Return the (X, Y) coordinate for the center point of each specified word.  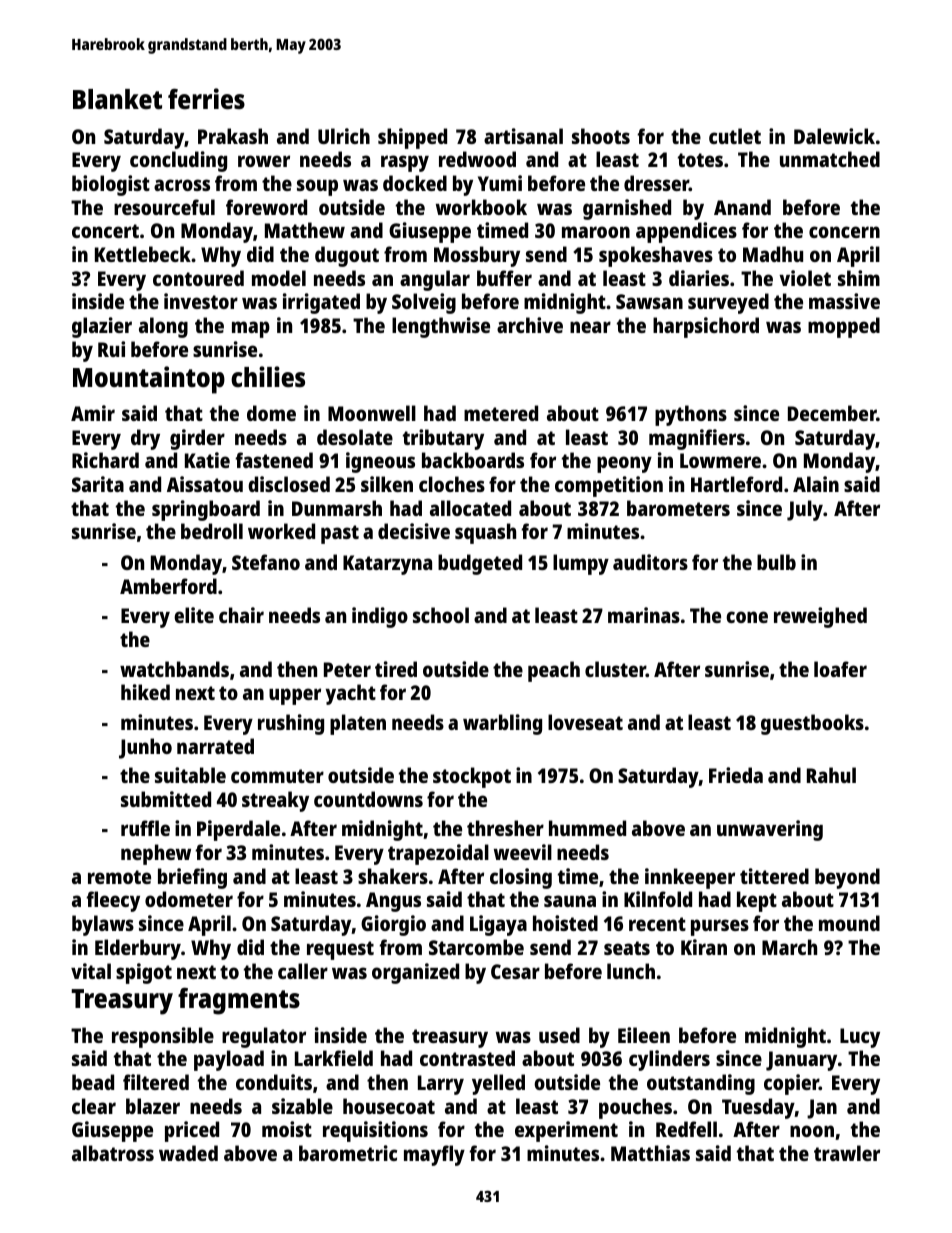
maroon (596, 232)
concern (844, 232)
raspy (405, 163)
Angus (393, 902)
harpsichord (706, 327)
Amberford (168, 586)
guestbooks (812, 724)
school (441, 615)
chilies (268, 377)
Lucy (860, 1038)
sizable (302, 1106)
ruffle (145, 828)
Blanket (117, 99)
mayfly (434, 1155)
